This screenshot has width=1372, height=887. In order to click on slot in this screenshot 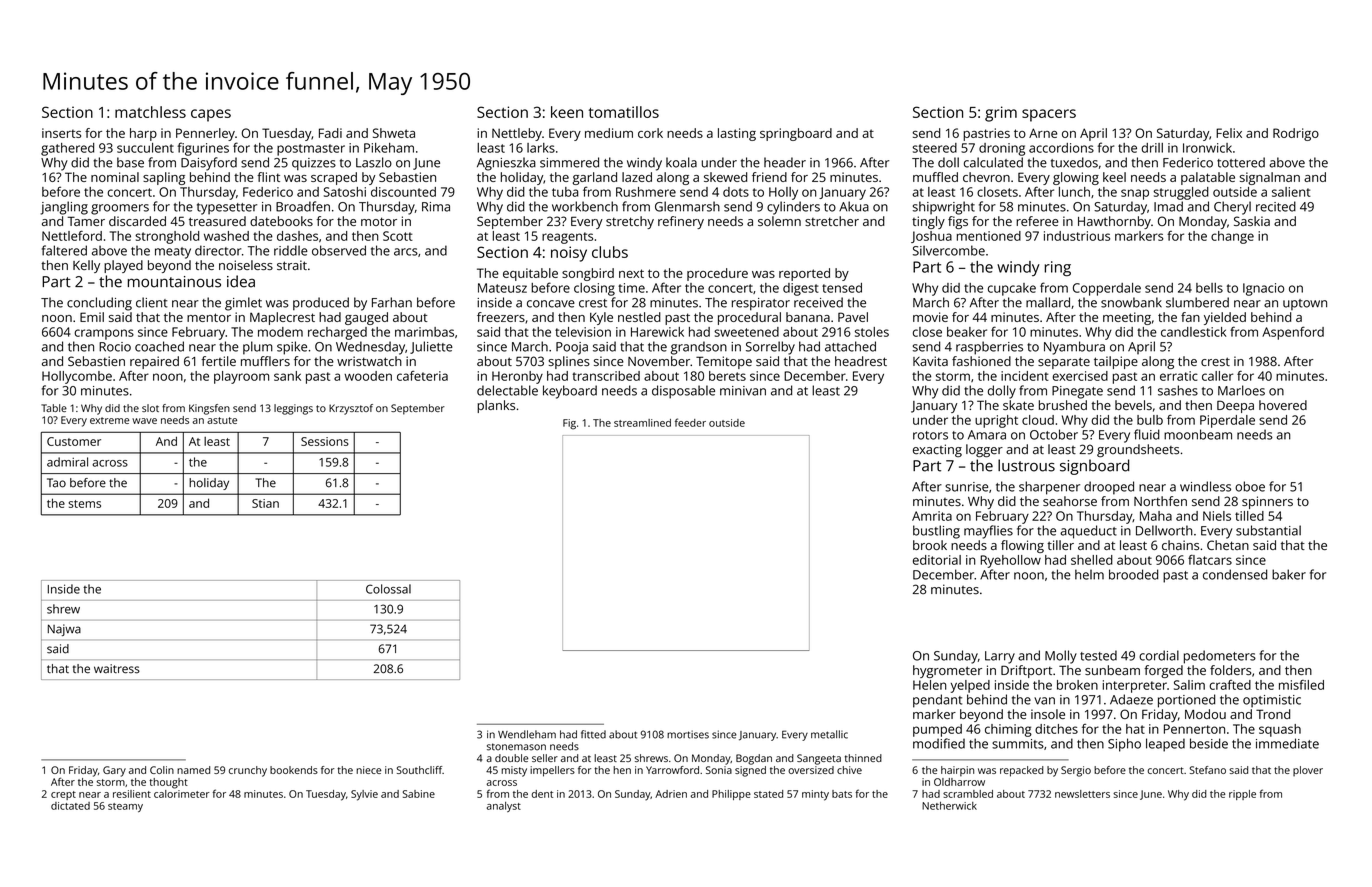, I will do `click(150, 408)`.
